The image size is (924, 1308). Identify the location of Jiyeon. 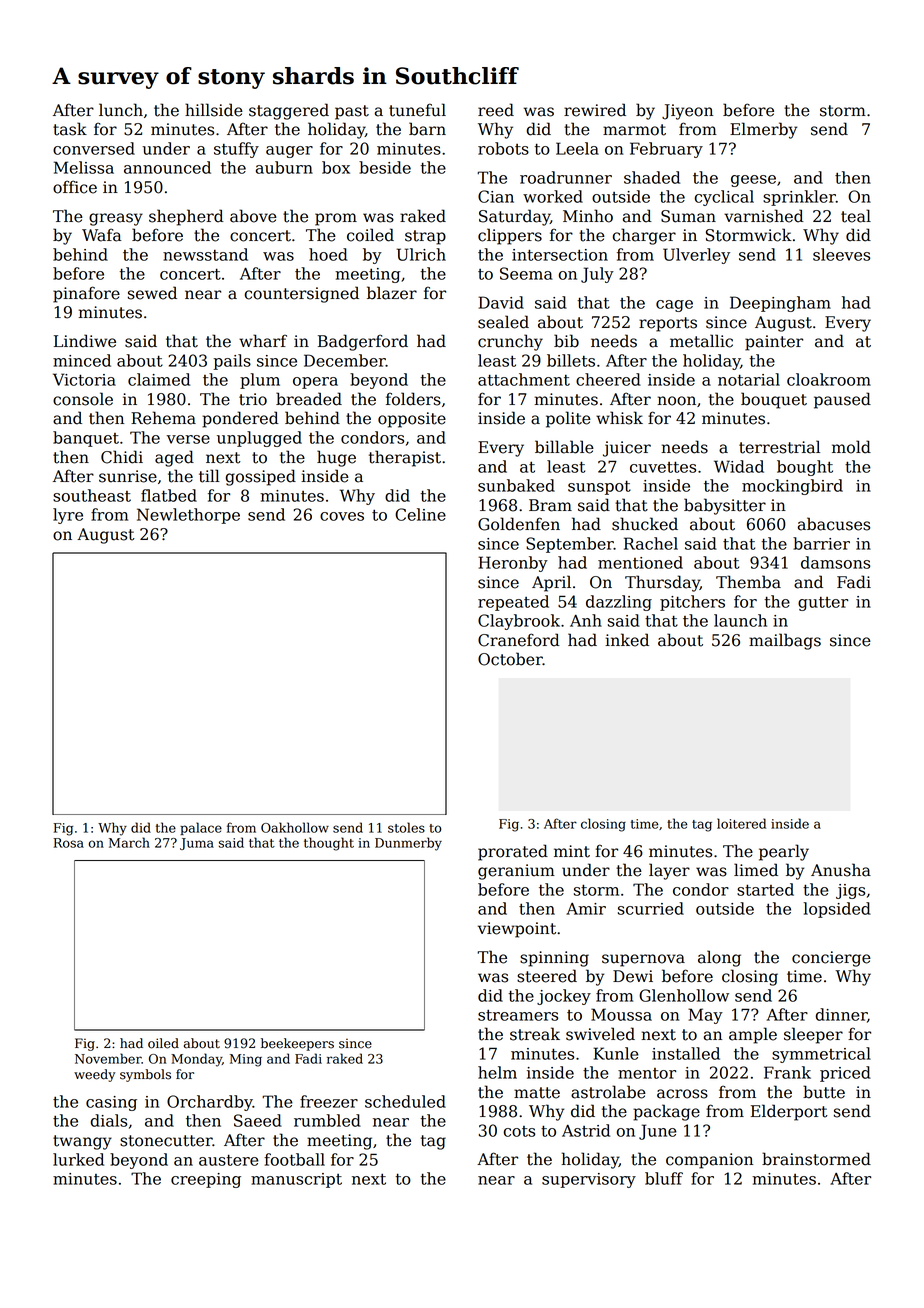
(687, 112).
